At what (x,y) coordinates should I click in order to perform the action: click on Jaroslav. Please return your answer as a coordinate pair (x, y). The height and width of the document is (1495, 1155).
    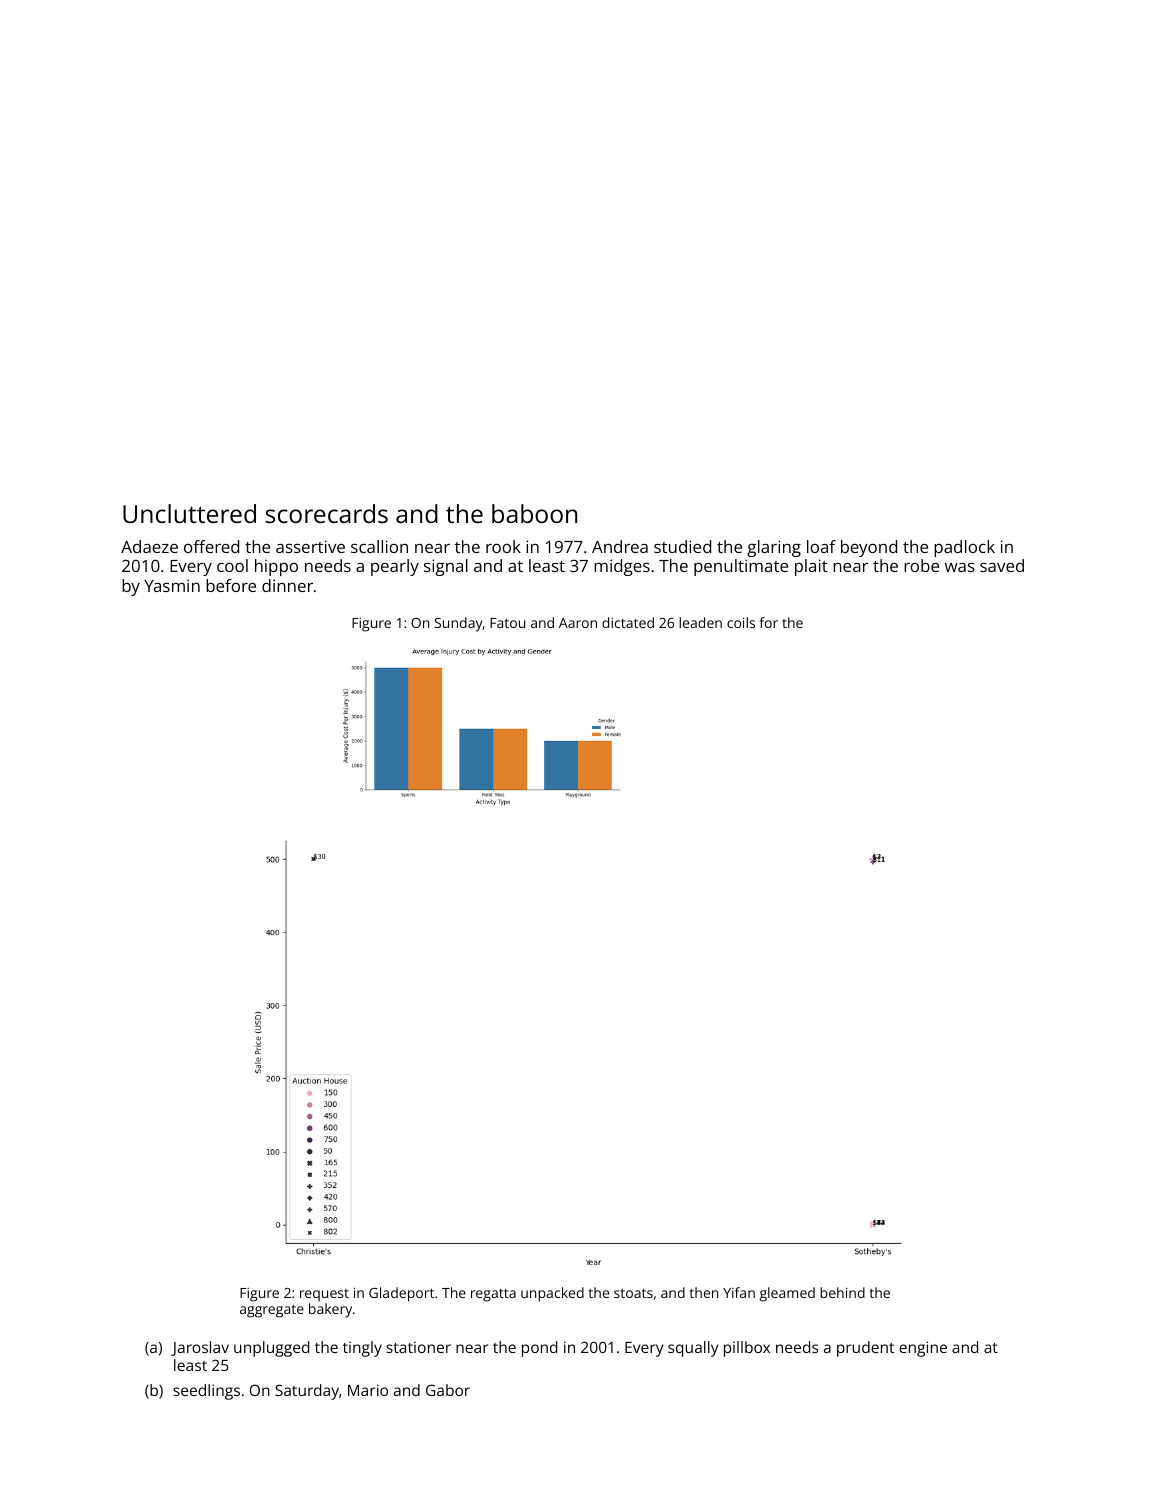
    Looking at the image, I should click on (200, 1348).
